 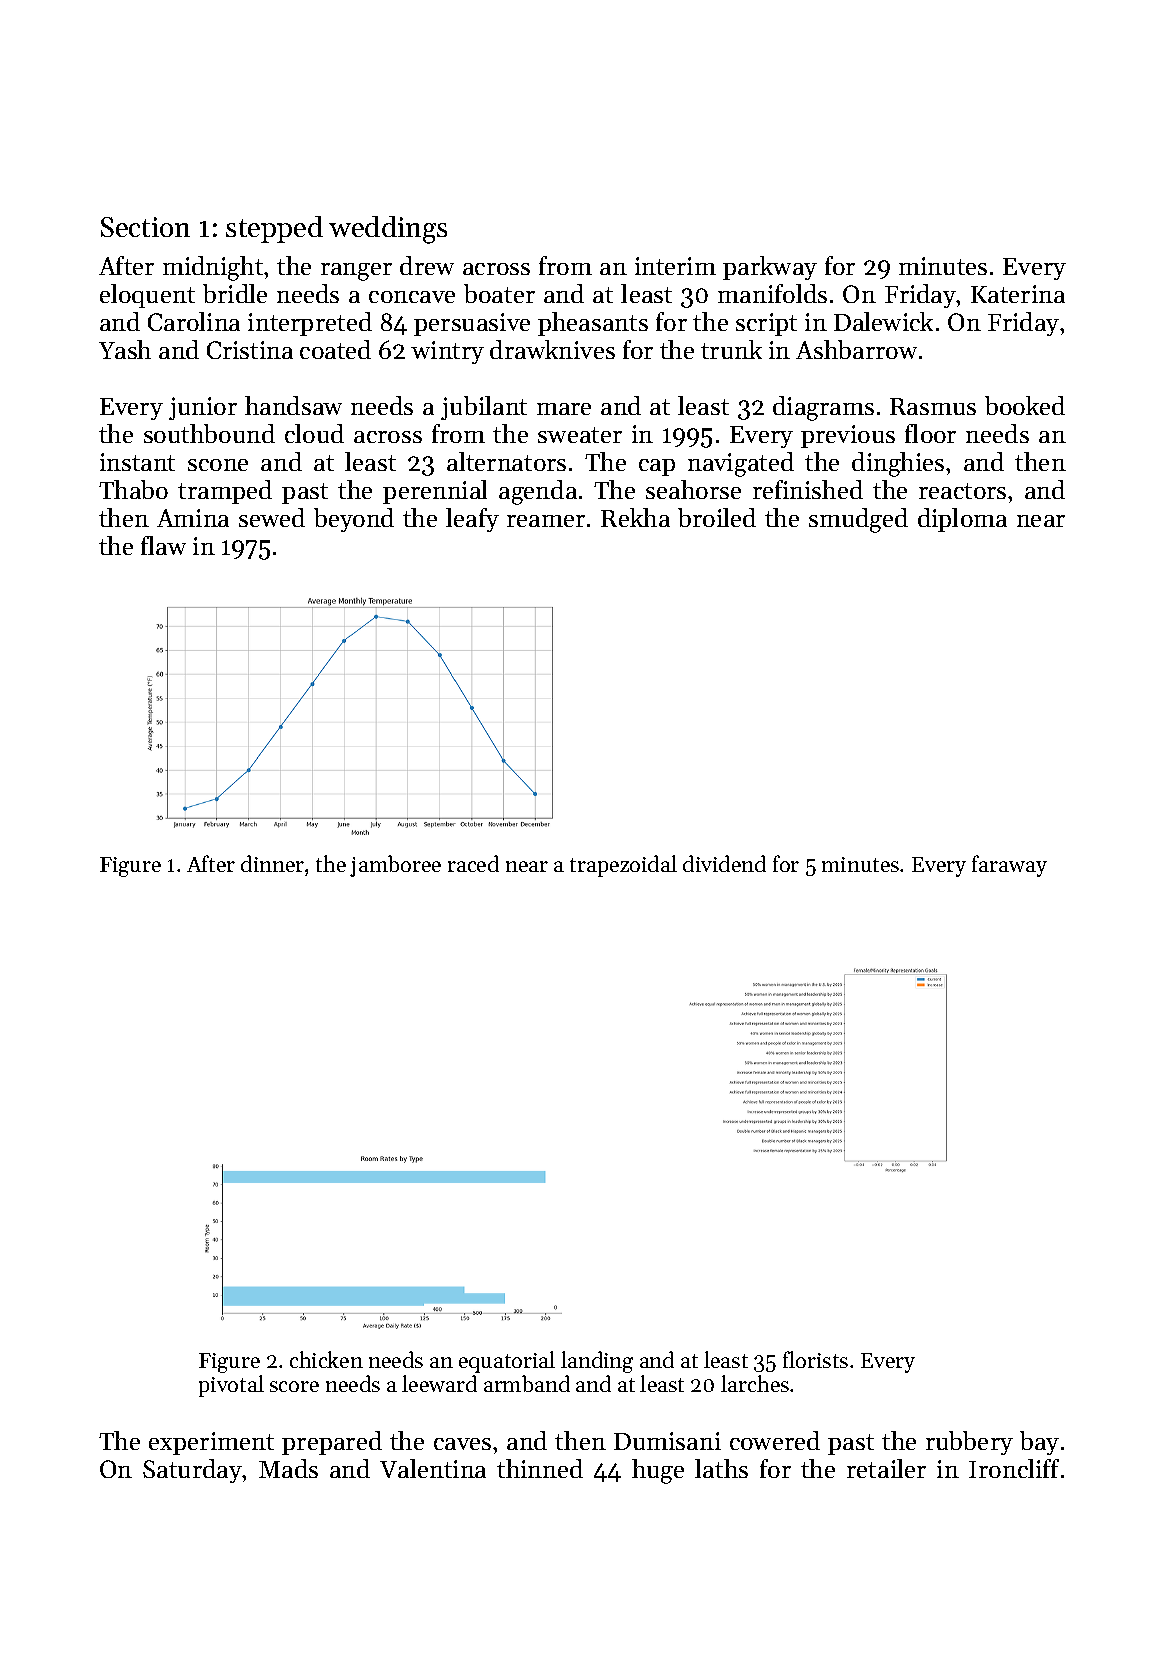 I want to click on Mads, so click(x=288, y=1468).
